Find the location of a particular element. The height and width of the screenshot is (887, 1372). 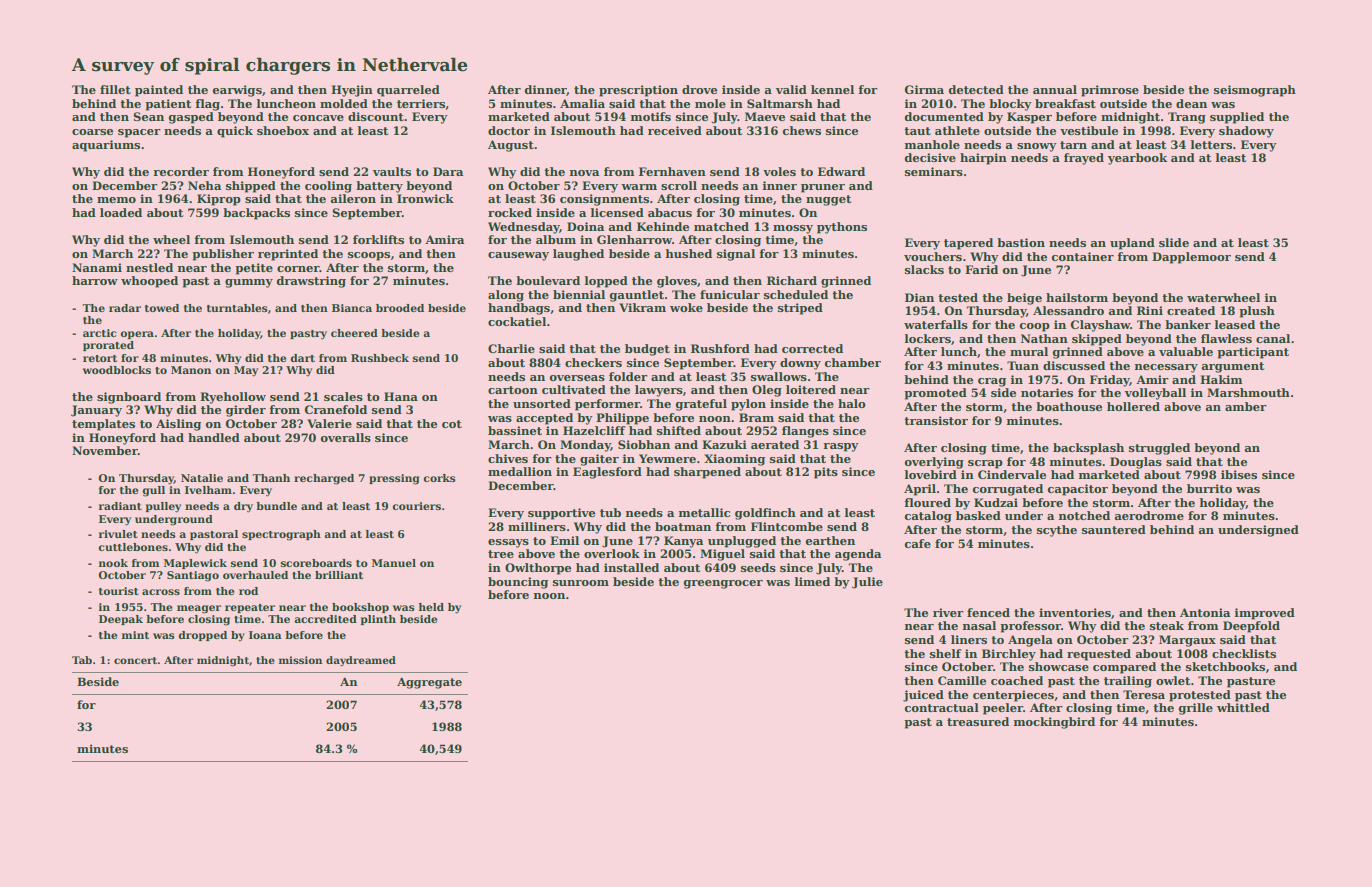

scheduled is located at coordinates (796, 294).
